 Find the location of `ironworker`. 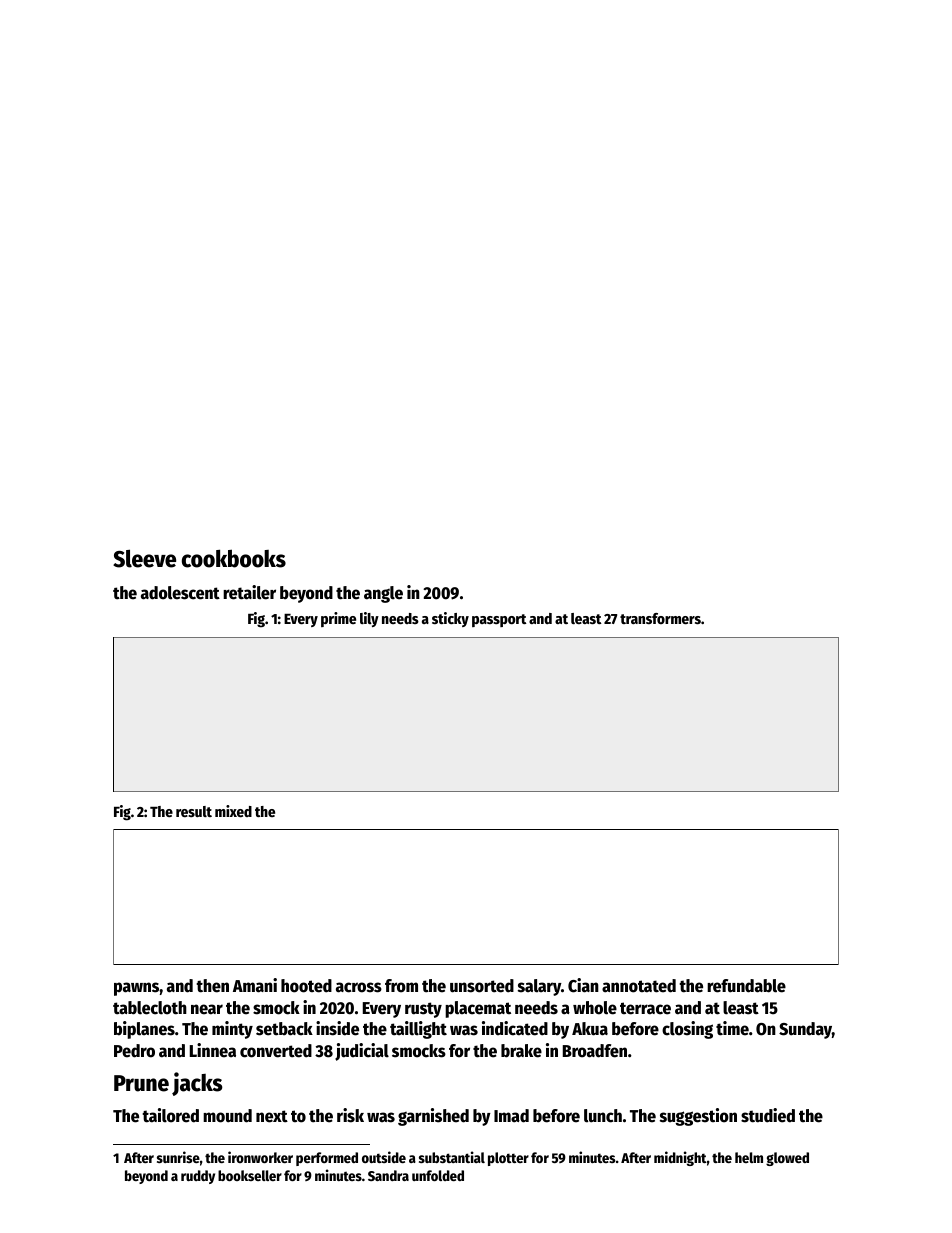

ironworker is located at coordinates (260, 1157).
